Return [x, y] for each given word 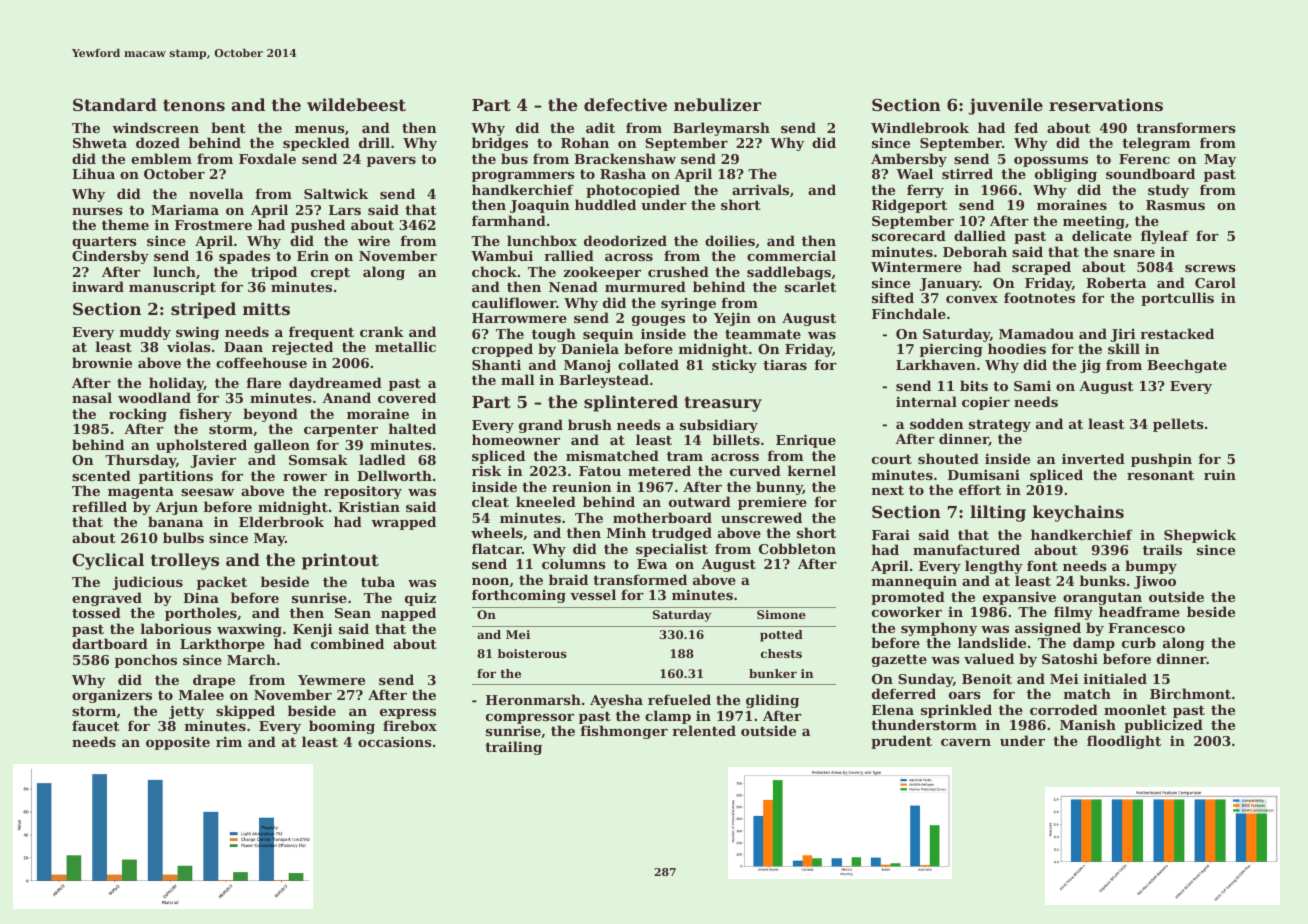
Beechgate [1187, 366]
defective [625, 104]
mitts [266, 308]
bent [228, 127]
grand [541, 426]
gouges [658, 321]
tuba [378, 581]
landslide [992, 642]
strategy [1000, 426]
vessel [593, 594]
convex [972, 299]
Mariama [185, 209]
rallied [569, 255]
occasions [395, 741]
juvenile [1006, 106]
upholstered [201, 446]
